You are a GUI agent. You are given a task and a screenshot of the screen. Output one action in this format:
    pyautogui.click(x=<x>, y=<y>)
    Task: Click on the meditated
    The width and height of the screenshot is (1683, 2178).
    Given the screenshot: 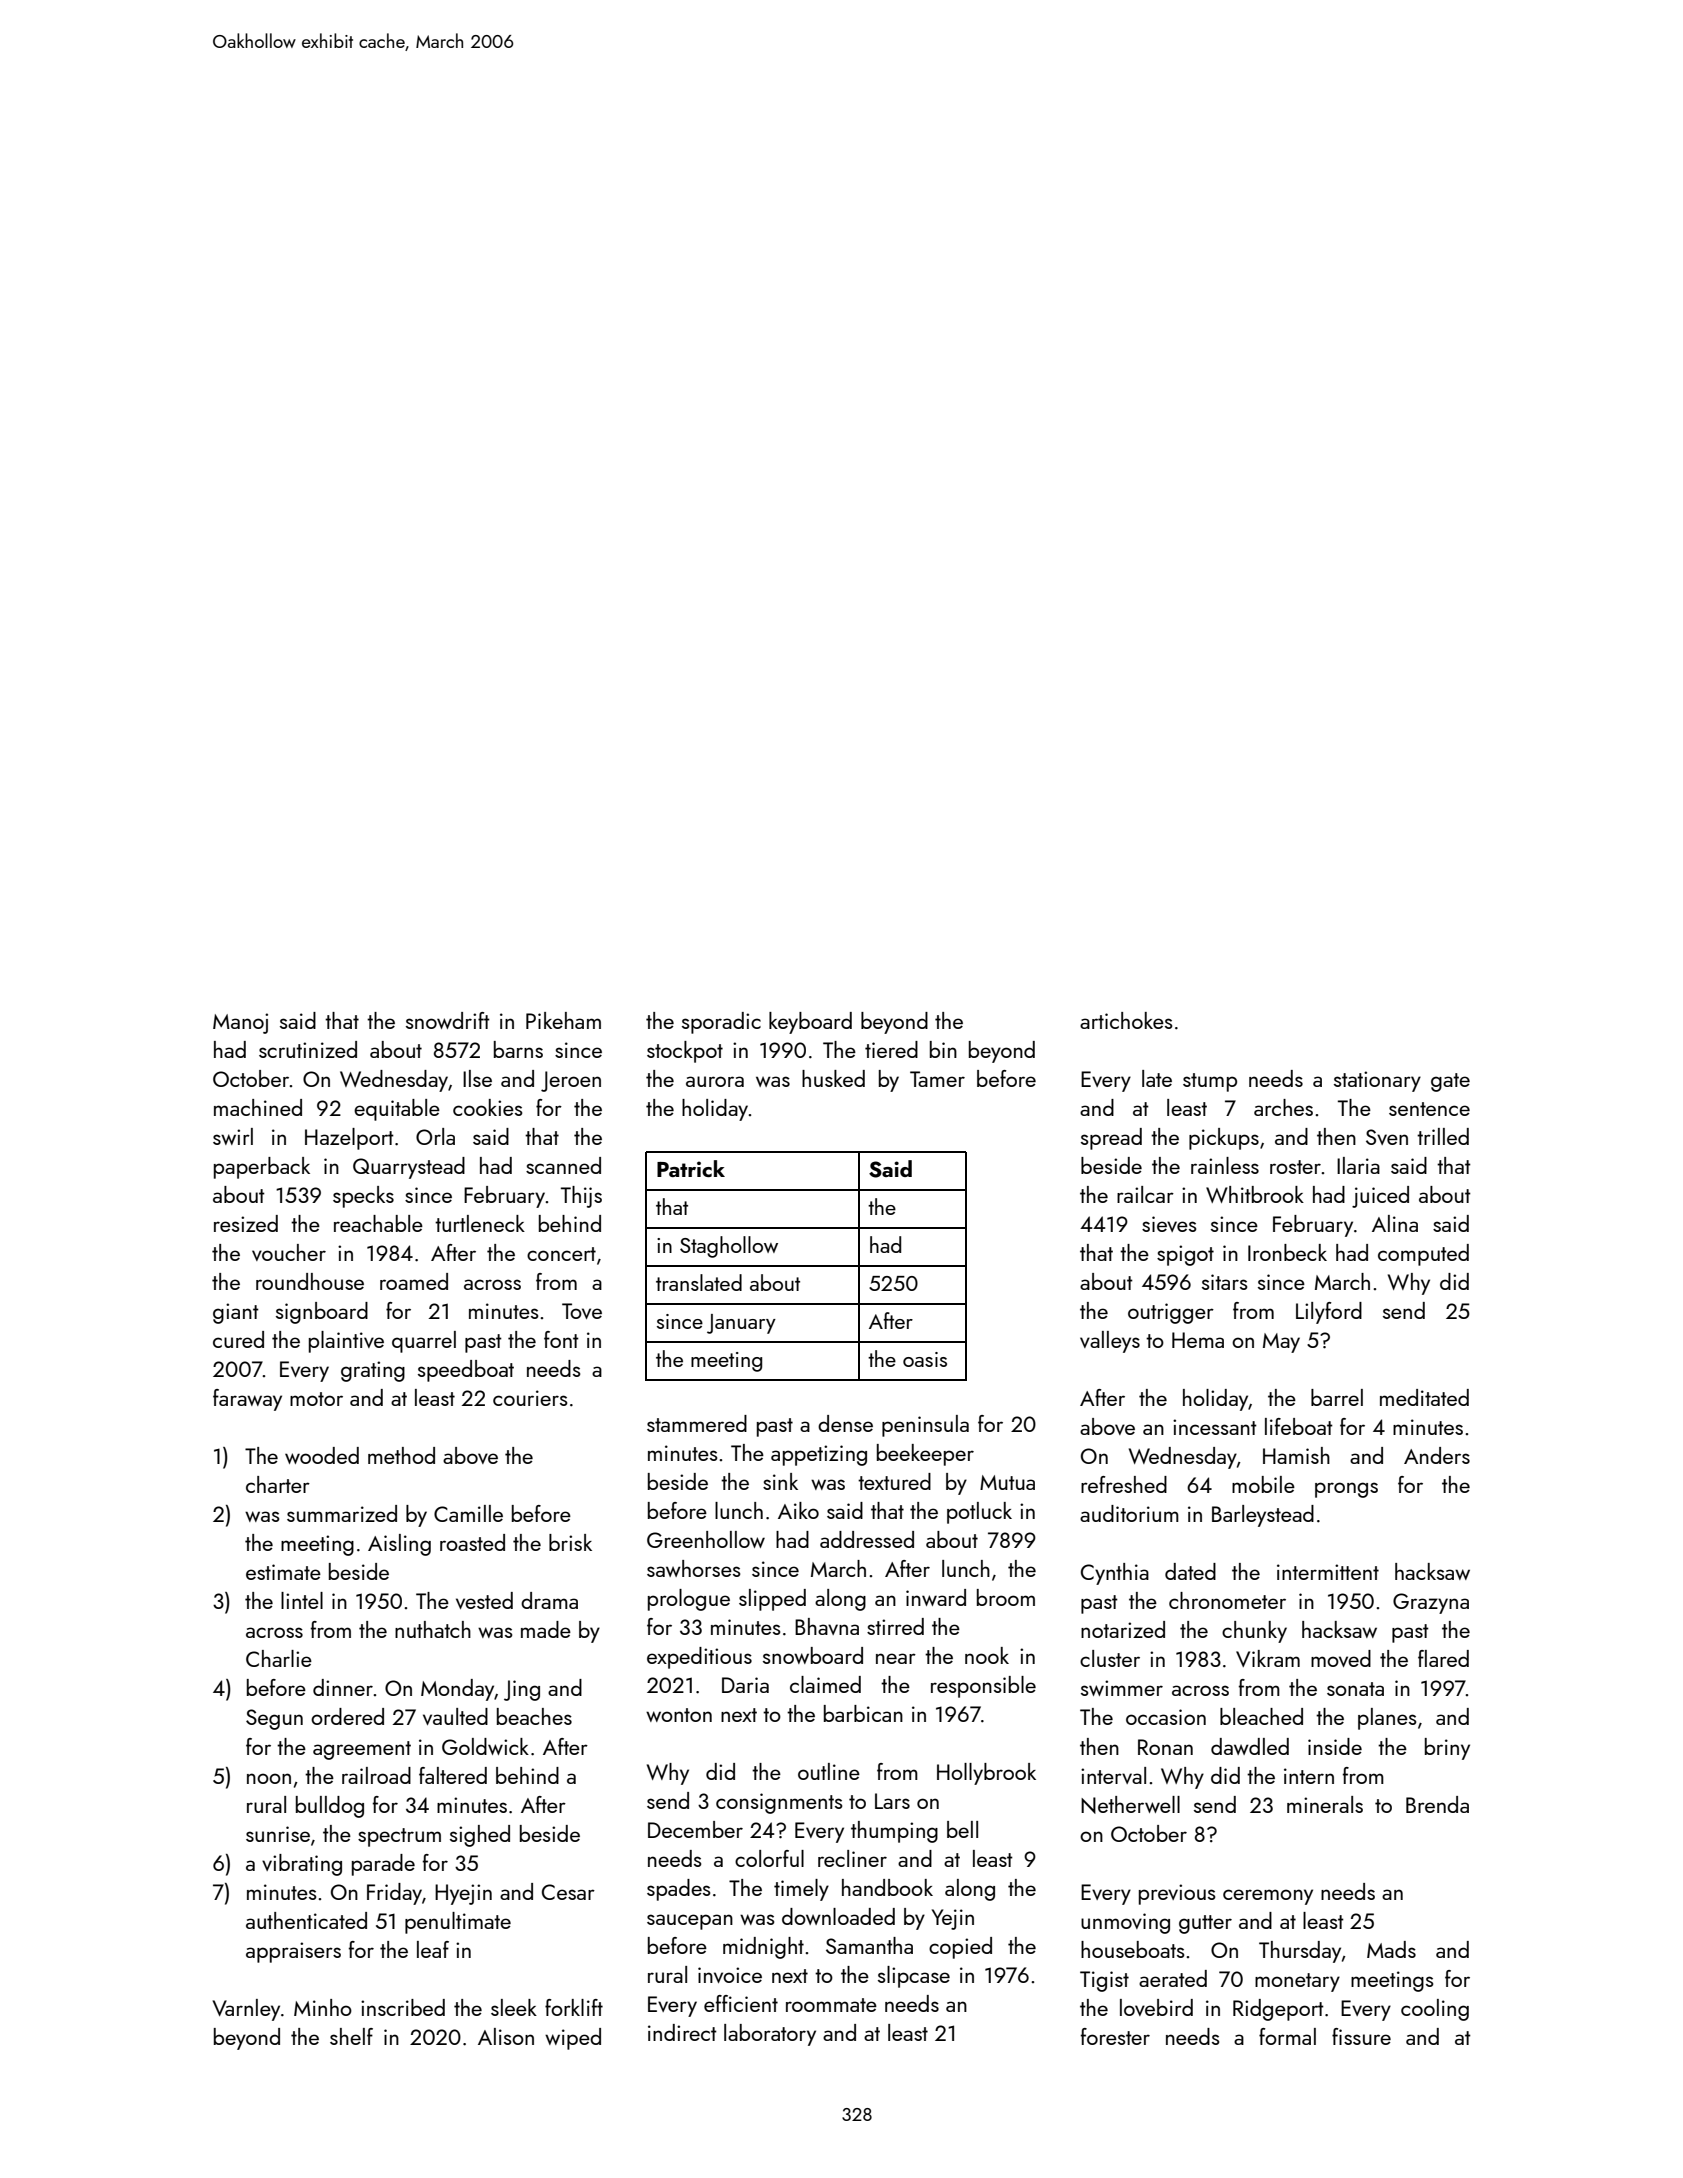 What is the action you would take?
    pyautogui.click(x=1424, y=1397)
